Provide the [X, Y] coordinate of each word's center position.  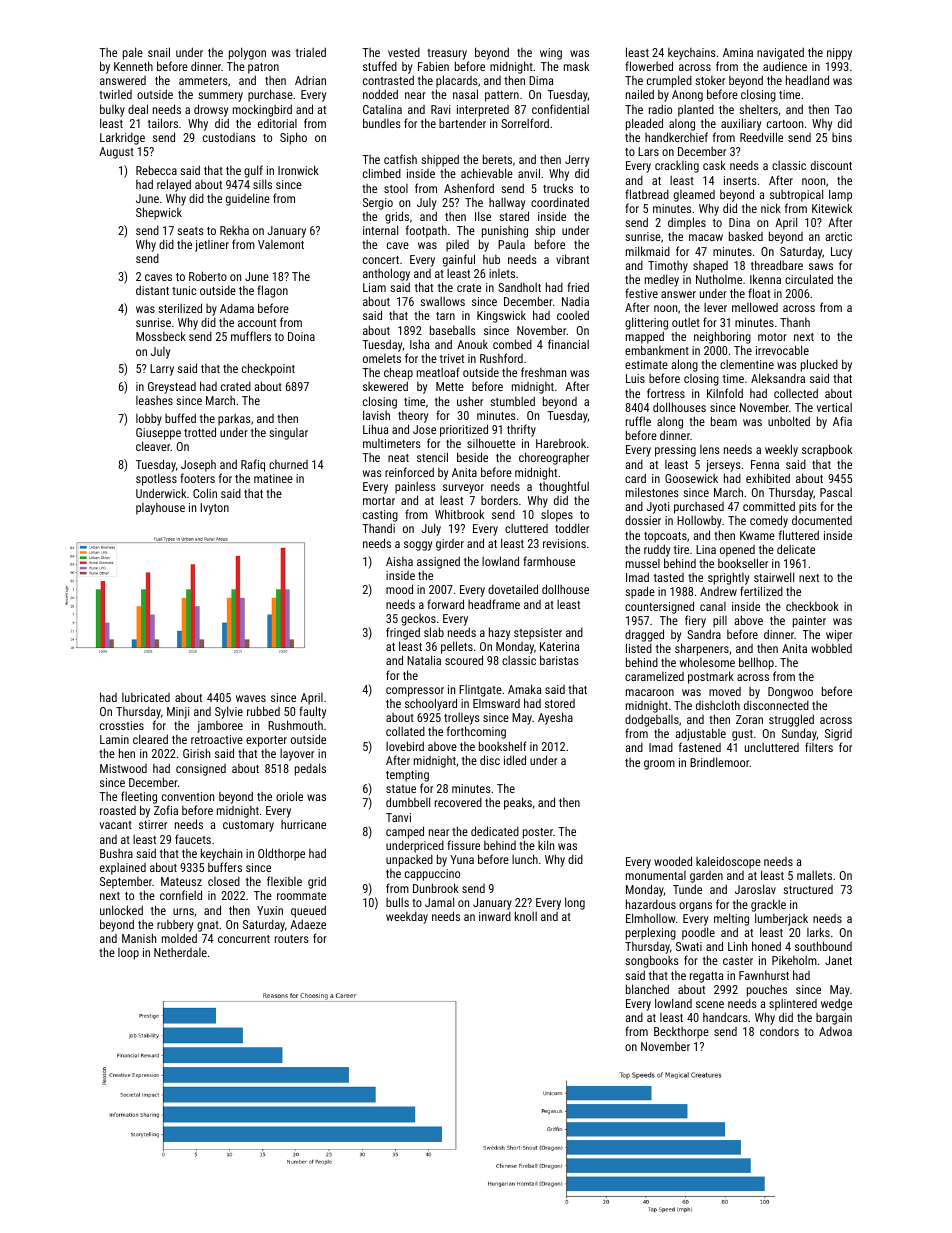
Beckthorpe [681, 1033]
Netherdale [180, 952]
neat [398, 458]
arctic [838, 236]
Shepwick [159, 213]
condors [779, 1031]
